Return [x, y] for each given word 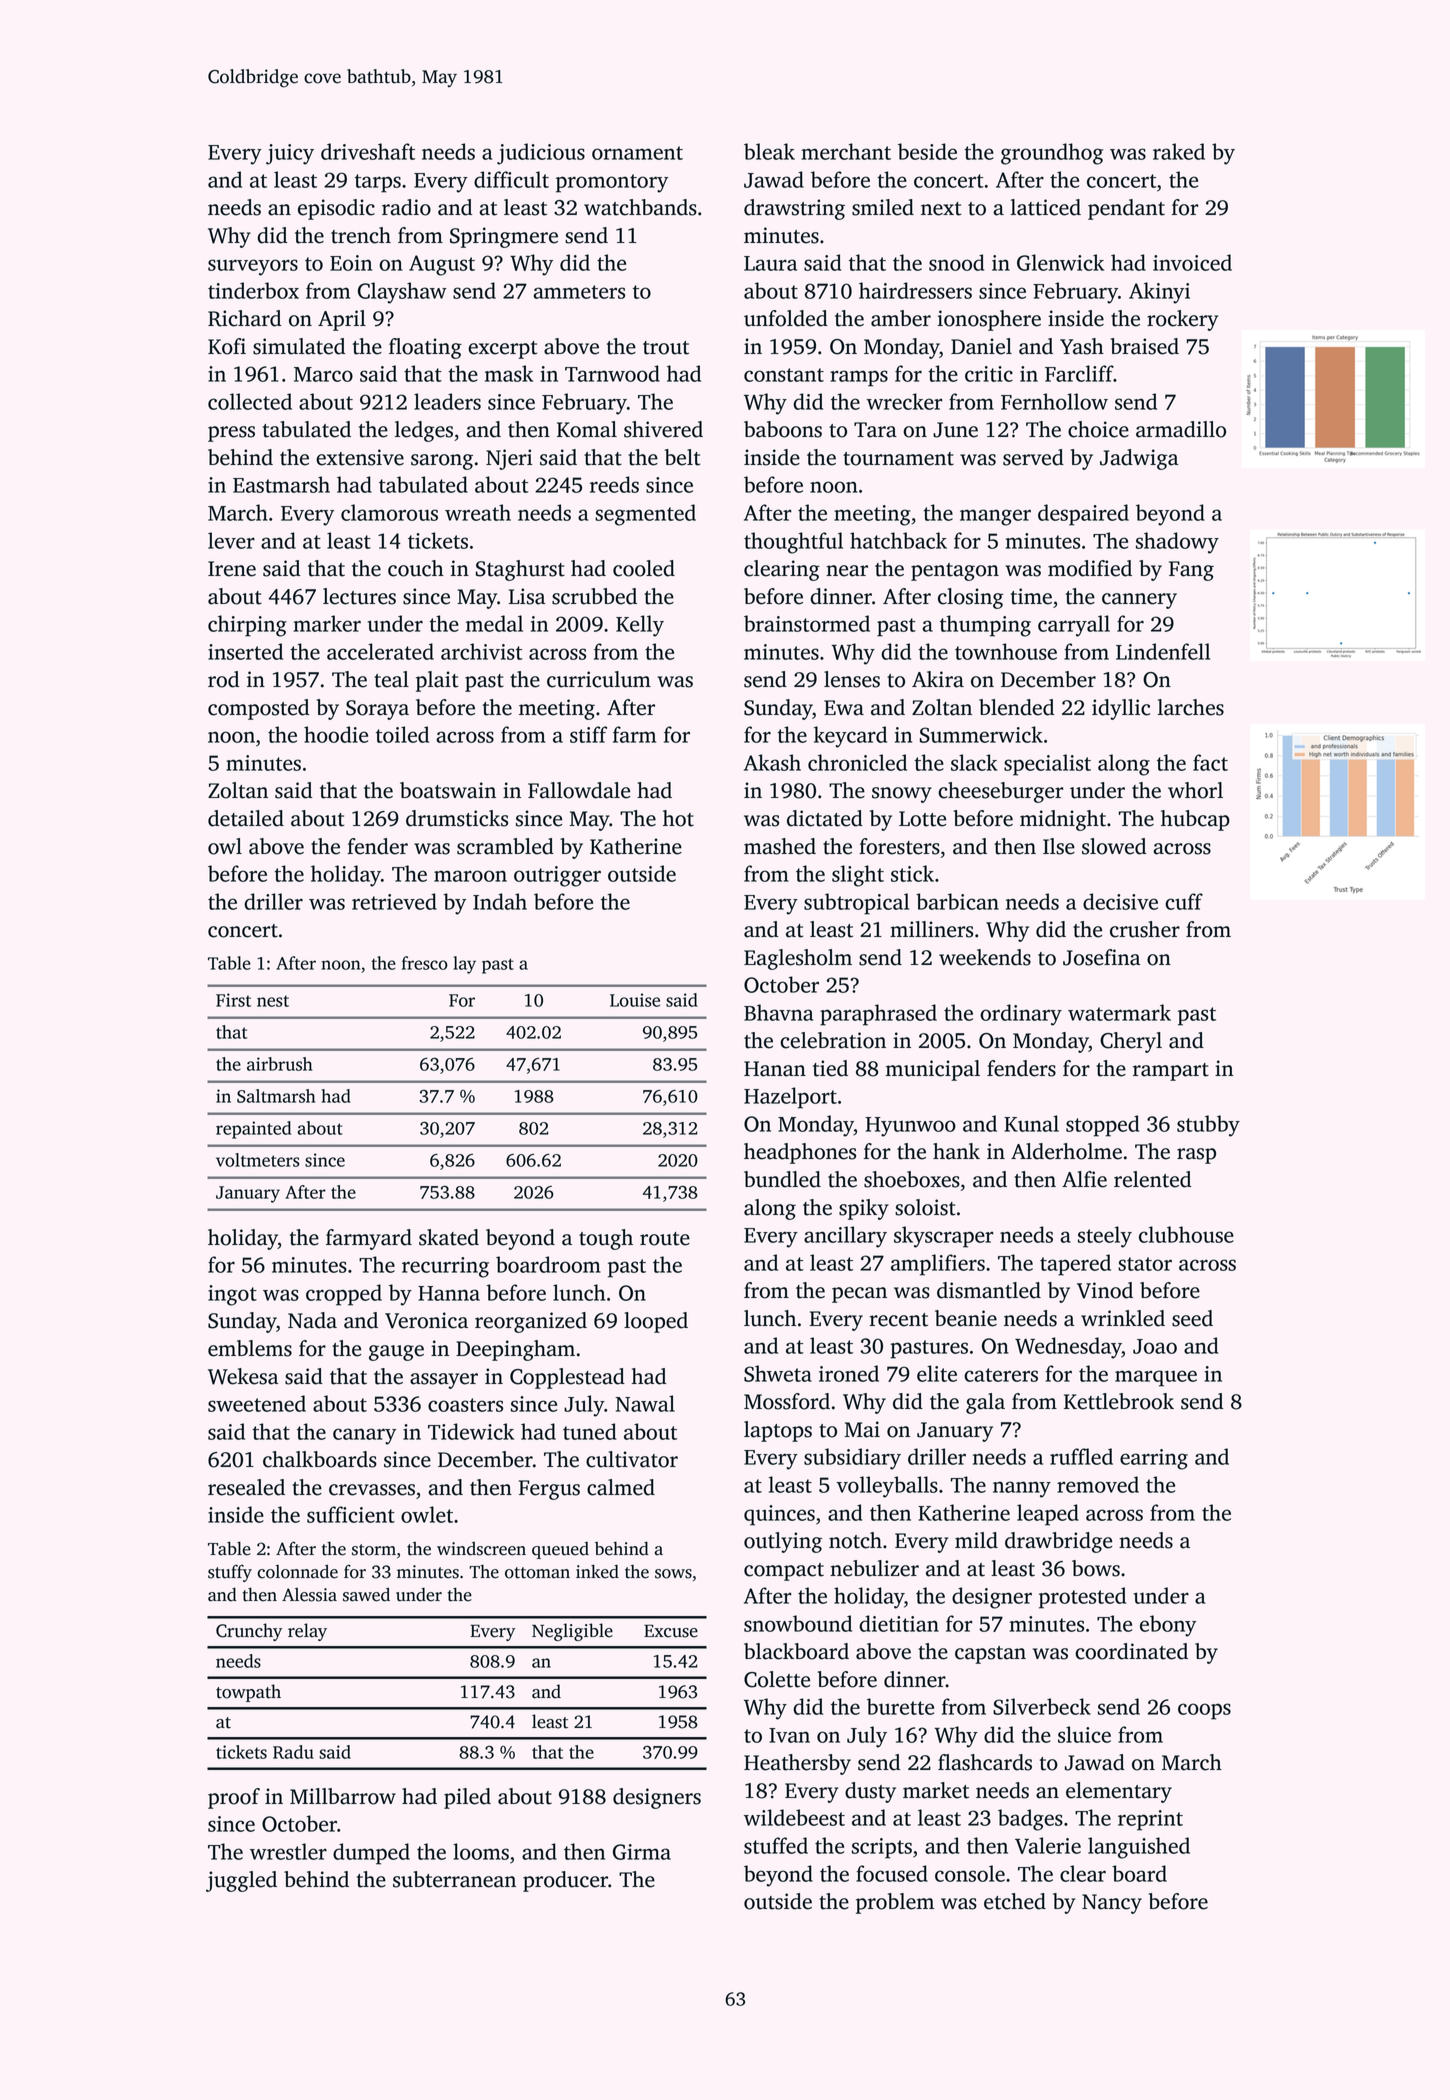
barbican [957, 901]
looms [481, 1851]
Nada [312, 1320]
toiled [402, 734]
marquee [1156, 1378]
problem [895, 1903]
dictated [825, 818]
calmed [621, 1487]
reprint [1150, 1820]
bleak [769, 151]
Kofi [227, 346]
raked [1179, 151]
